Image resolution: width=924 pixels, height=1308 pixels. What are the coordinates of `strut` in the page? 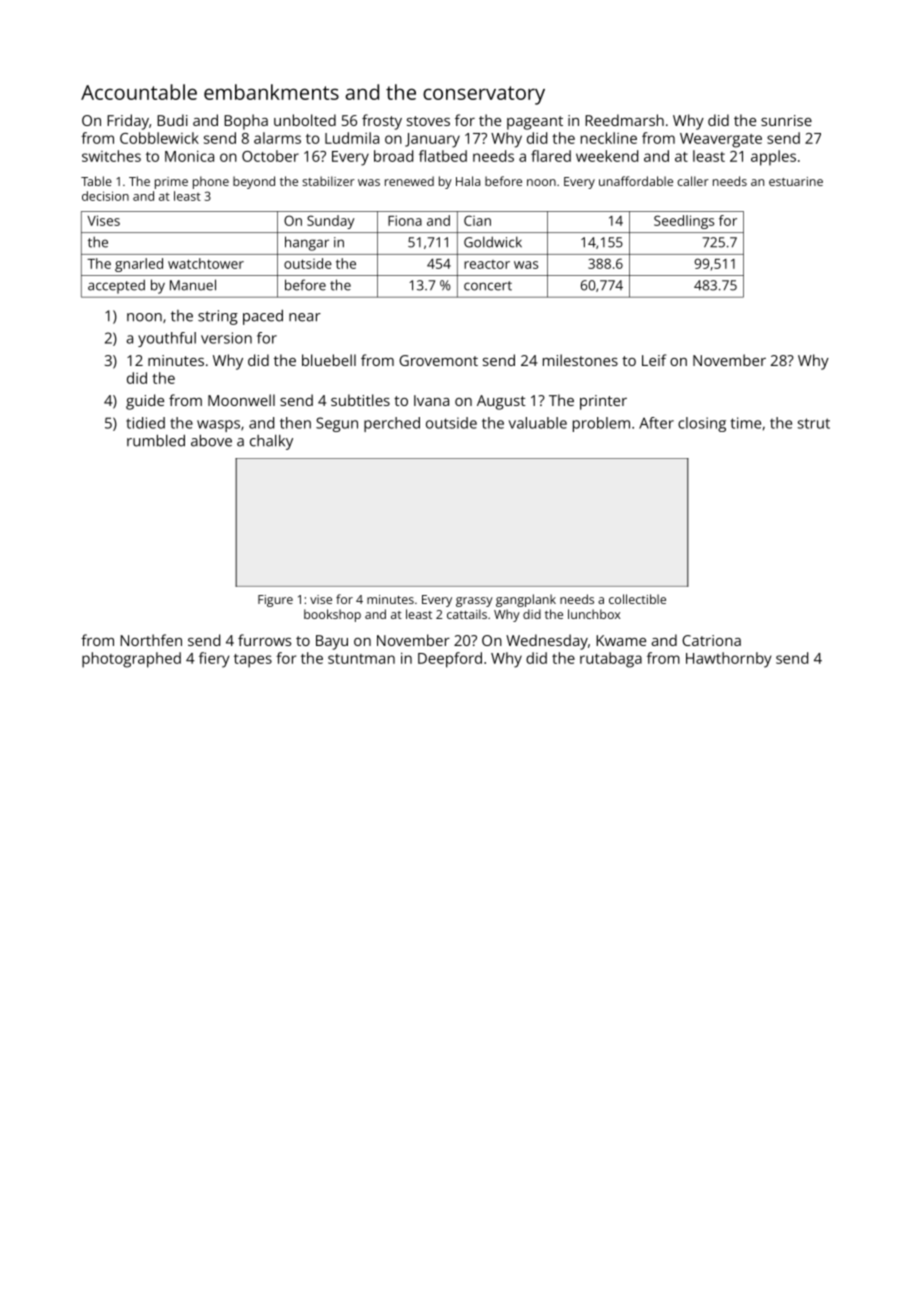 It's located at (814, 423).
